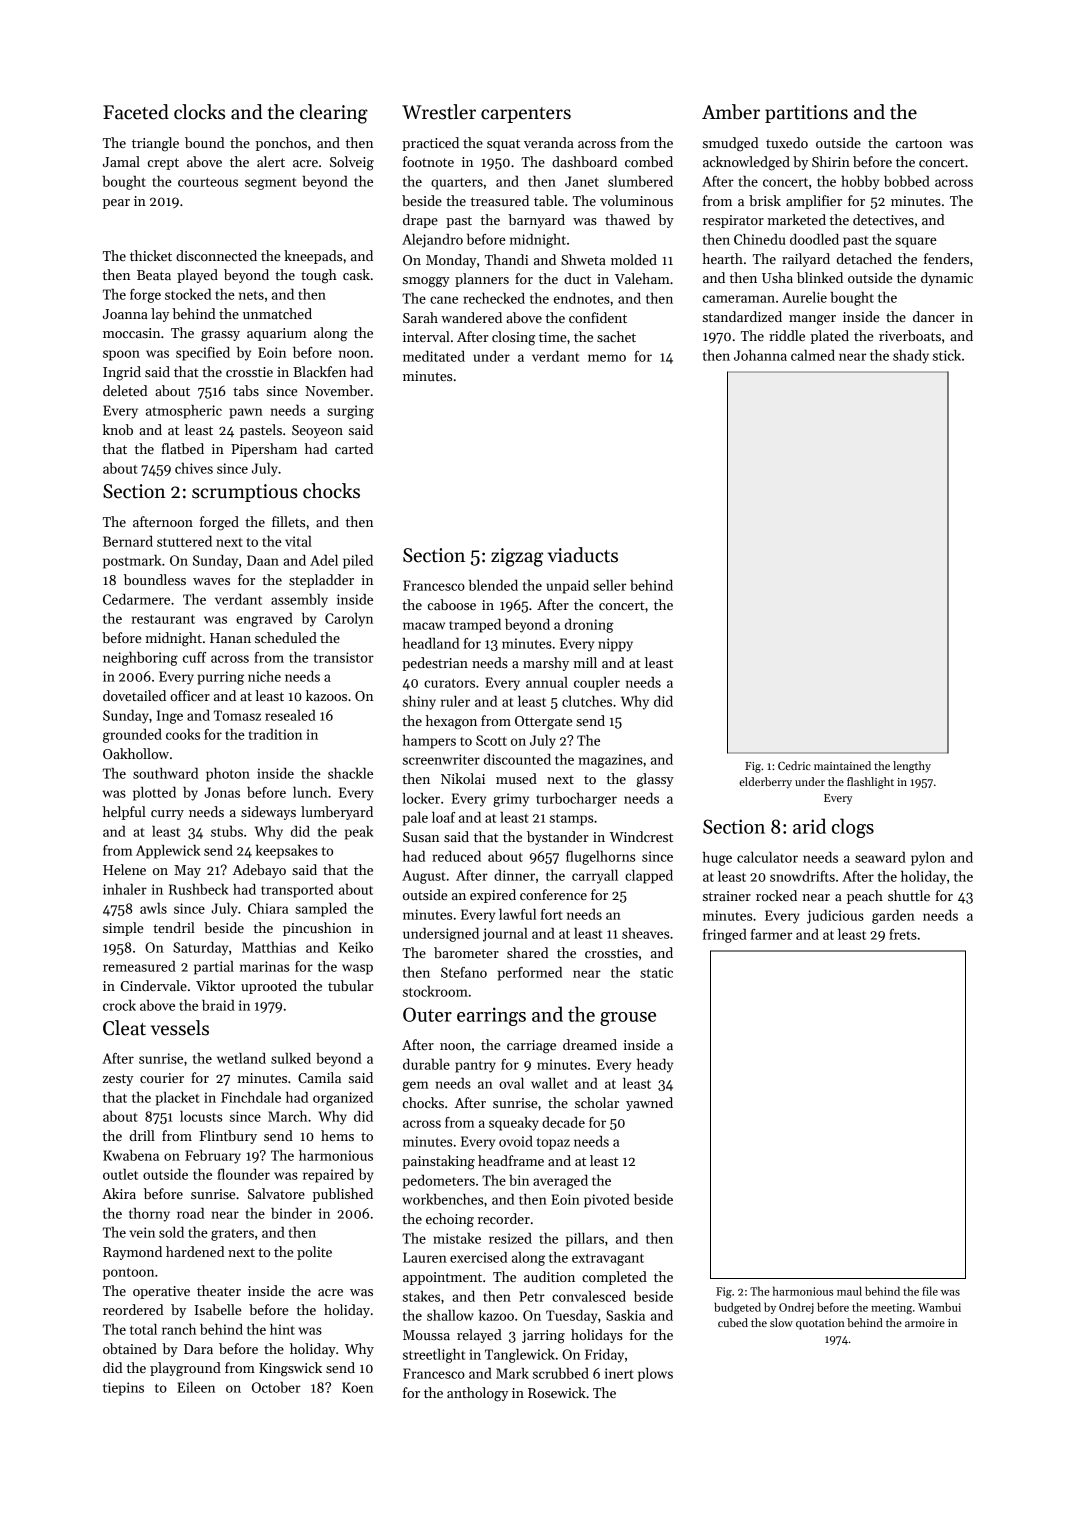  Describe the element at coordinates (615, 645) in the page. I see `nippy` at that location.
